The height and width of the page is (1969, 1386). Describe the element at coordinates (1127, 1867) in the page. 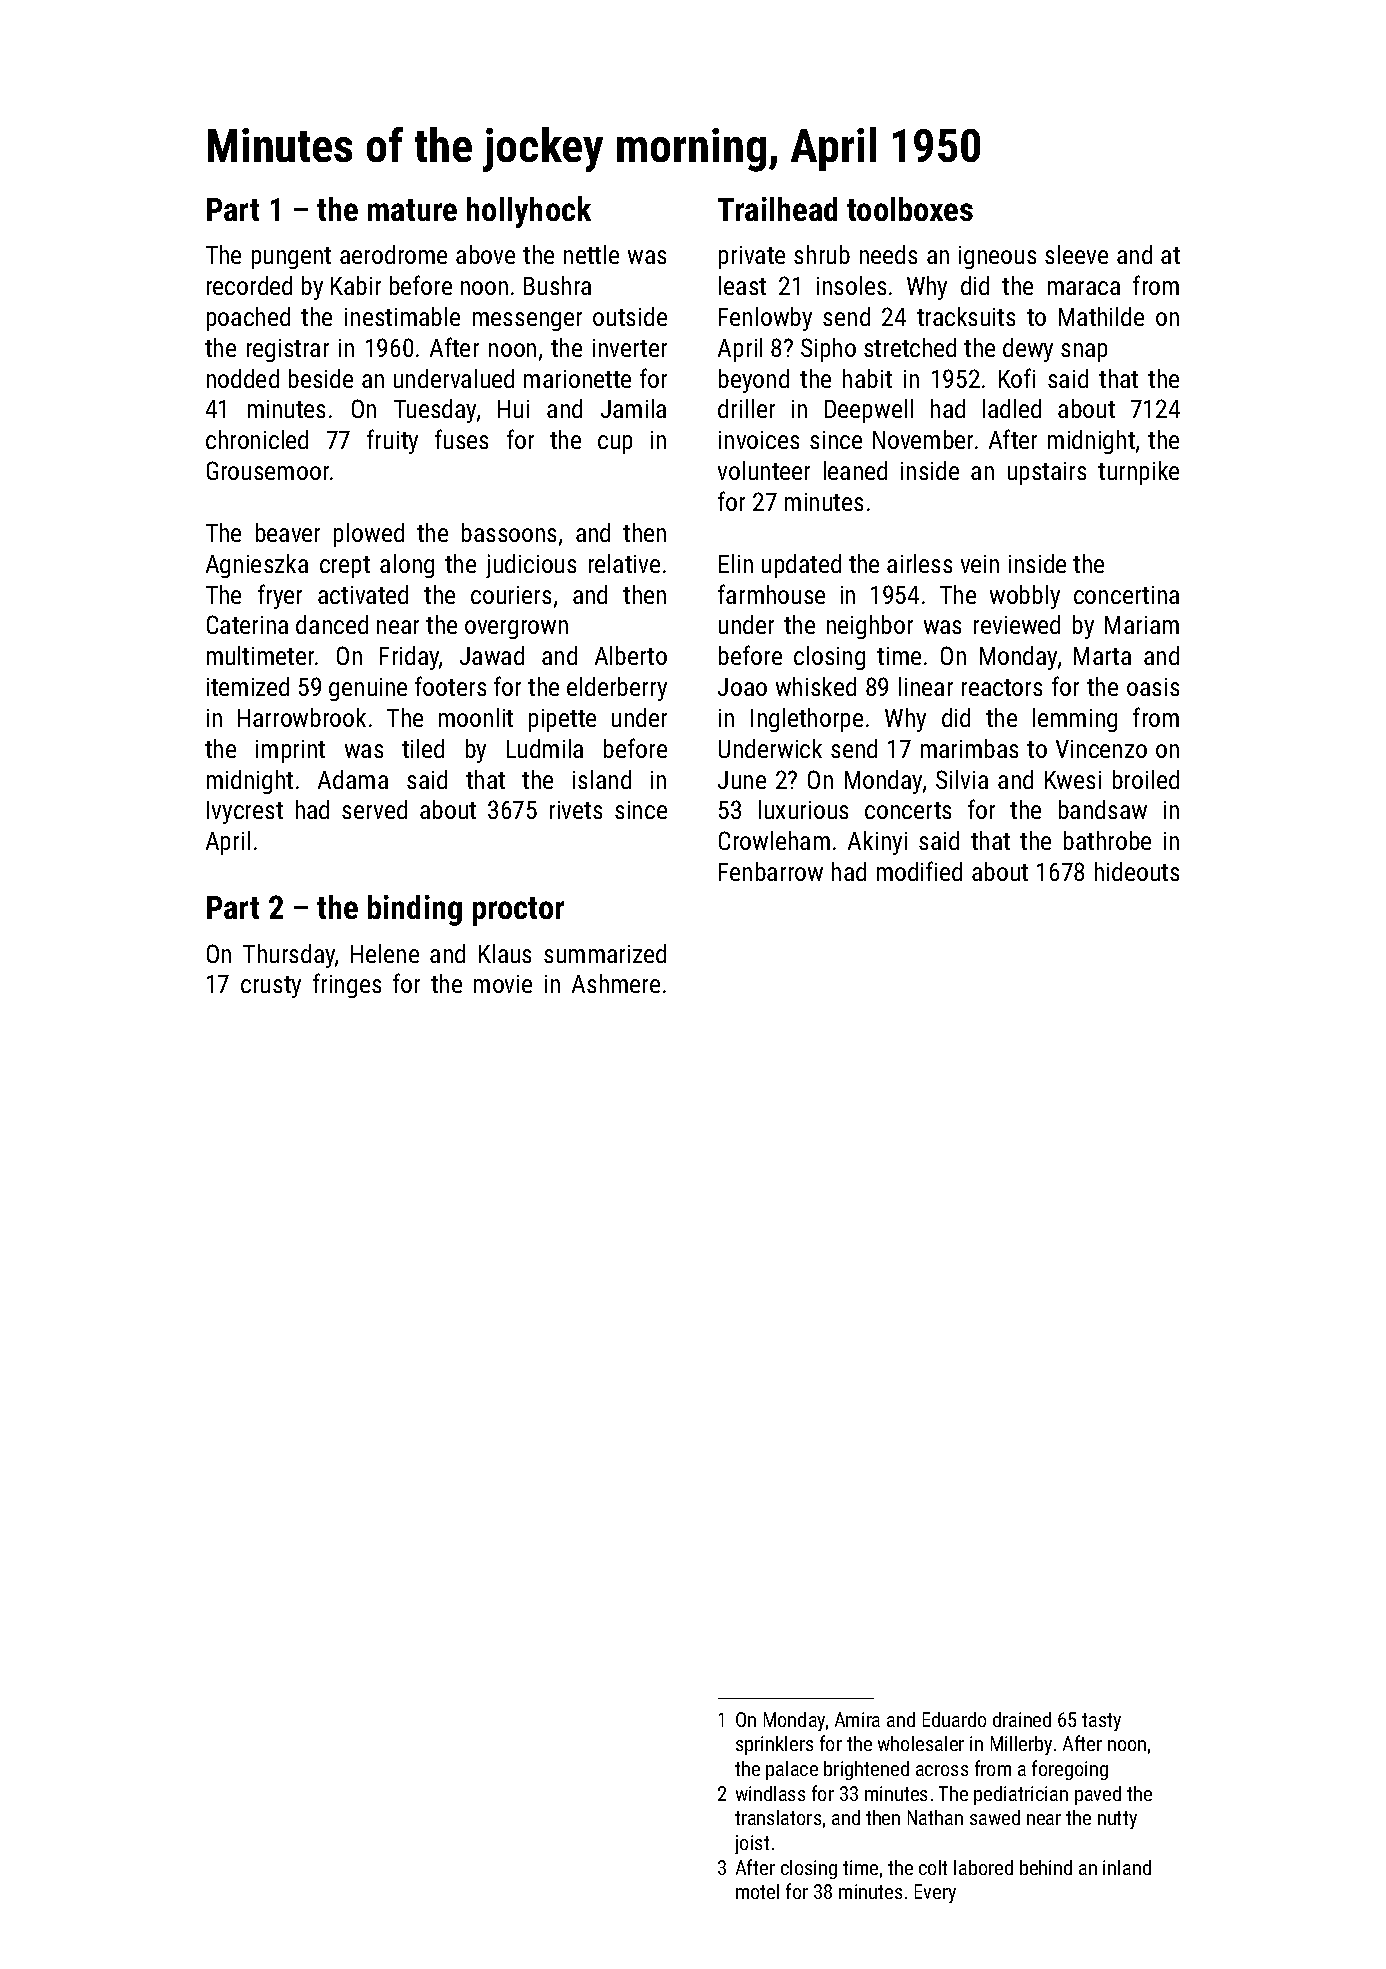

I see `inland` at that location.
